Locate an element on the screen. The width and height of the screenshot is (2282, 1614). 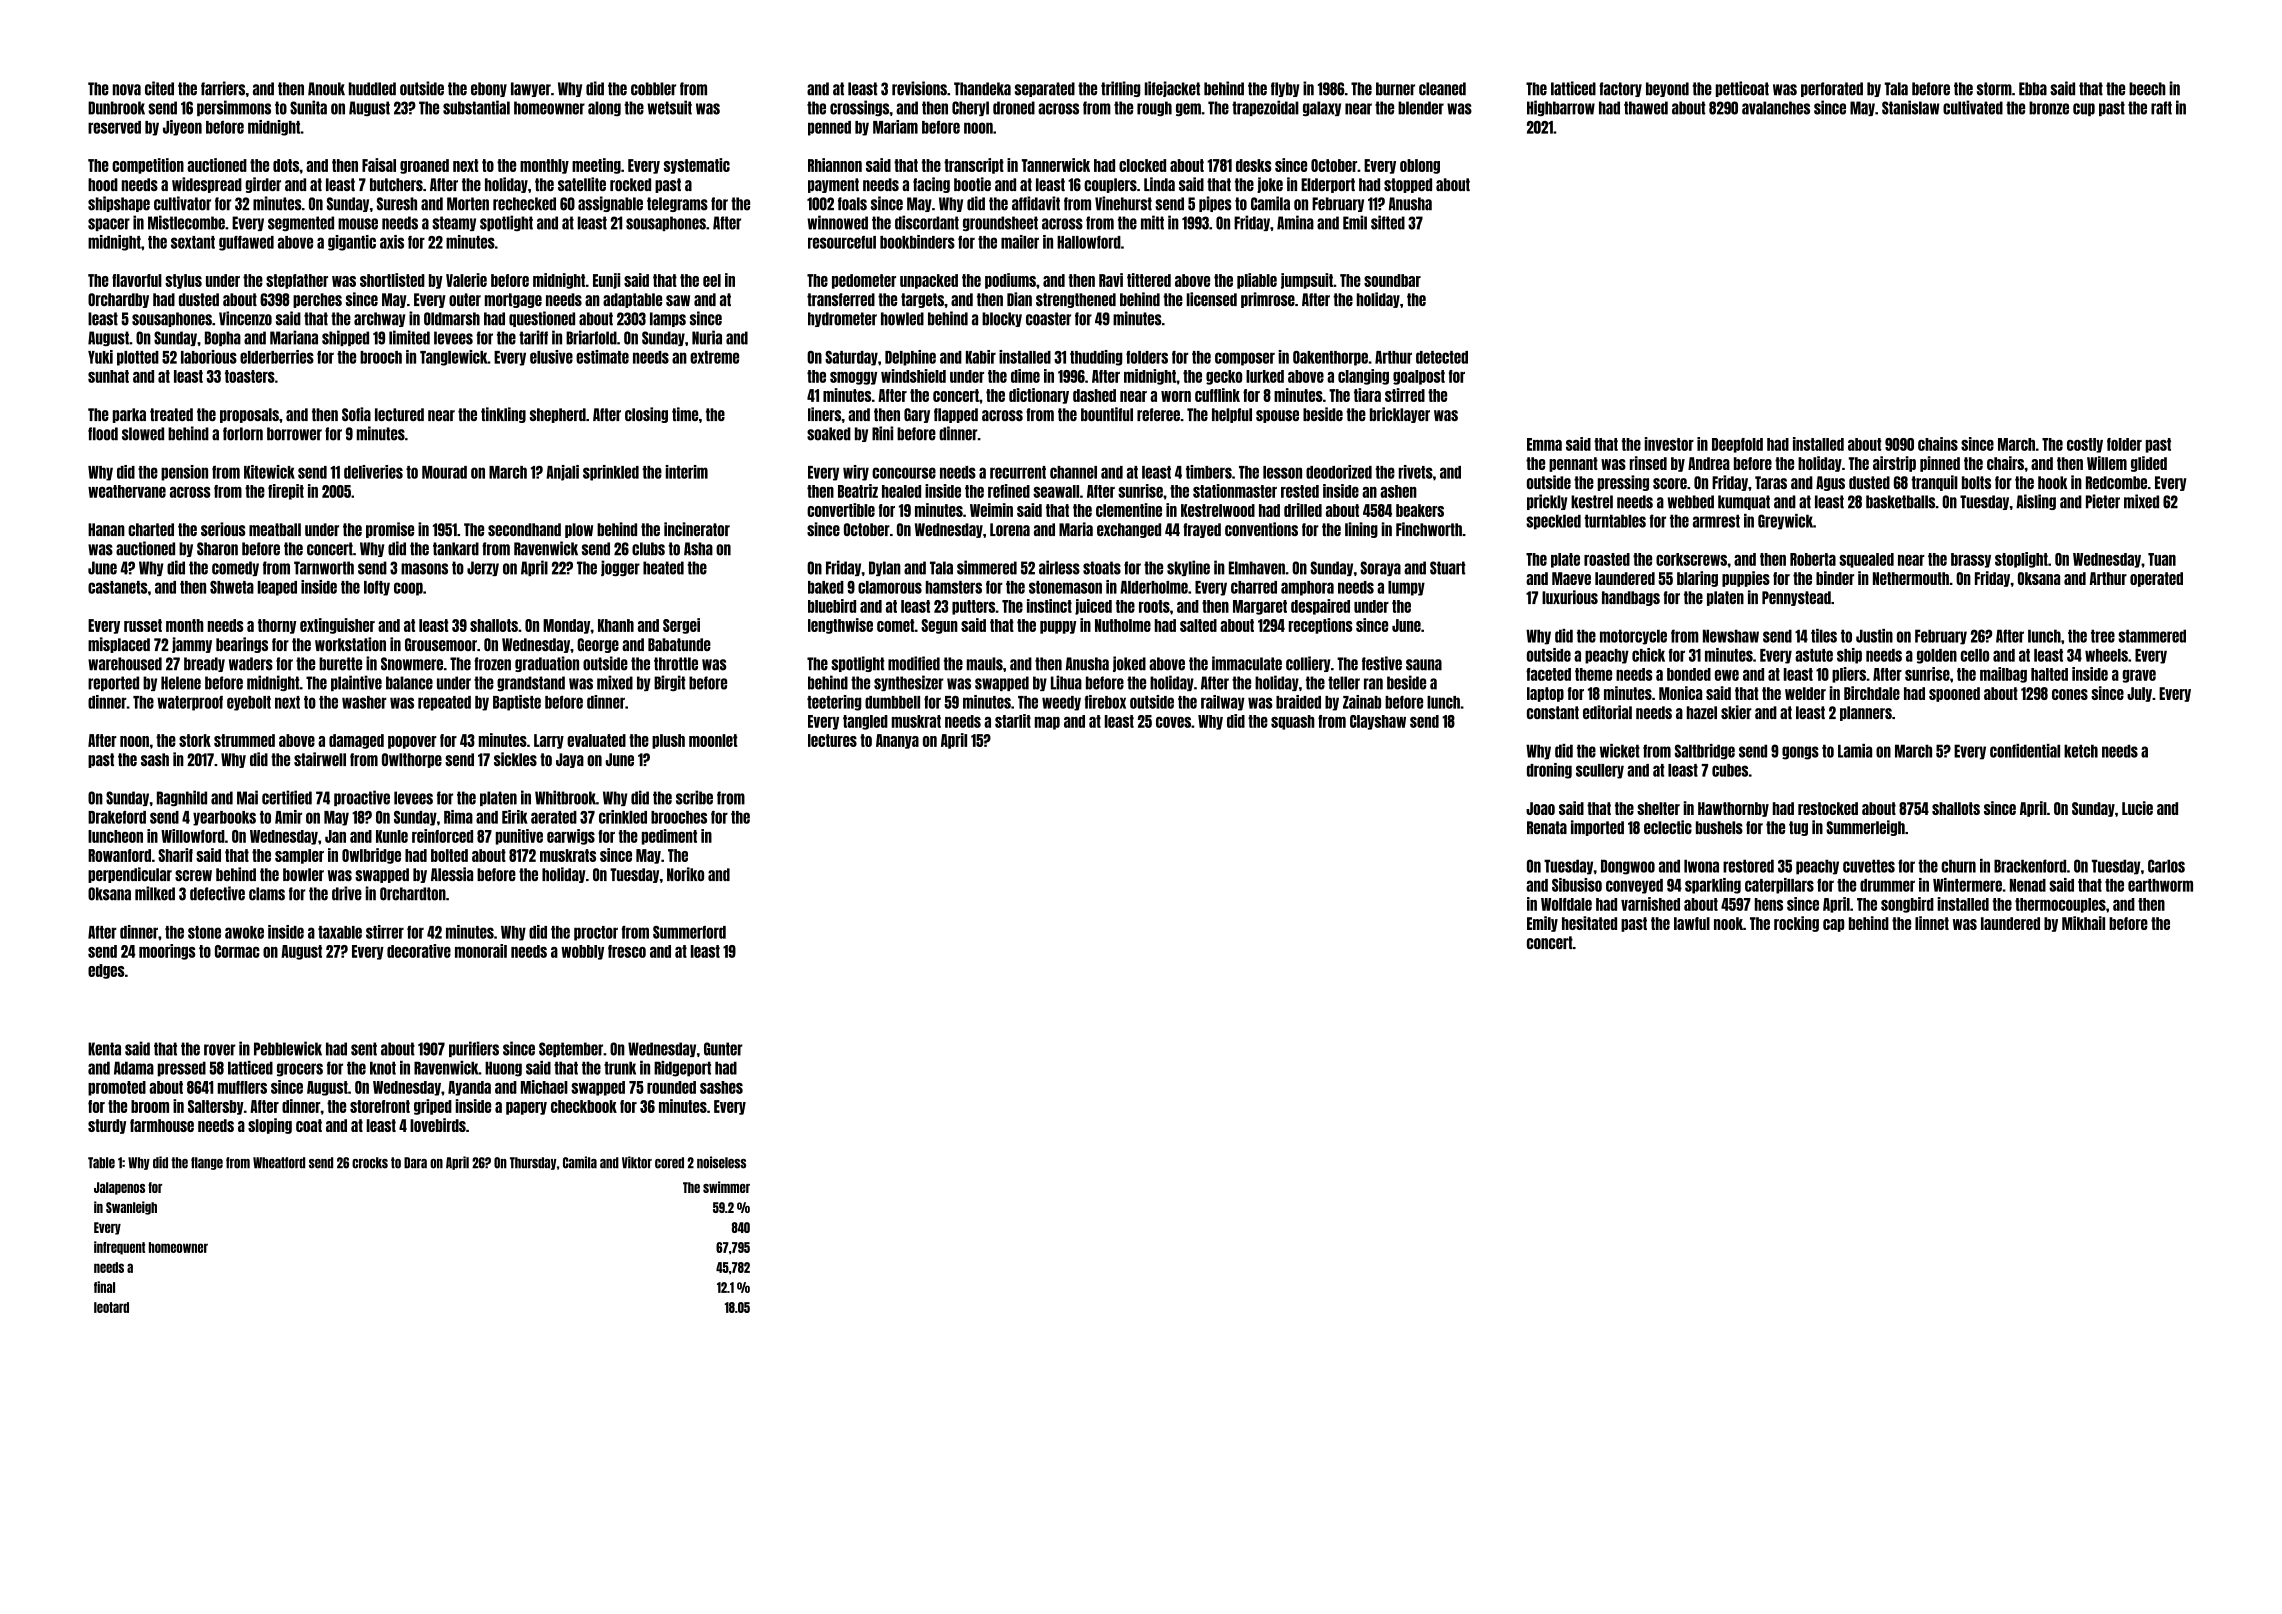
halted is located at coordinates (2049, 674).
